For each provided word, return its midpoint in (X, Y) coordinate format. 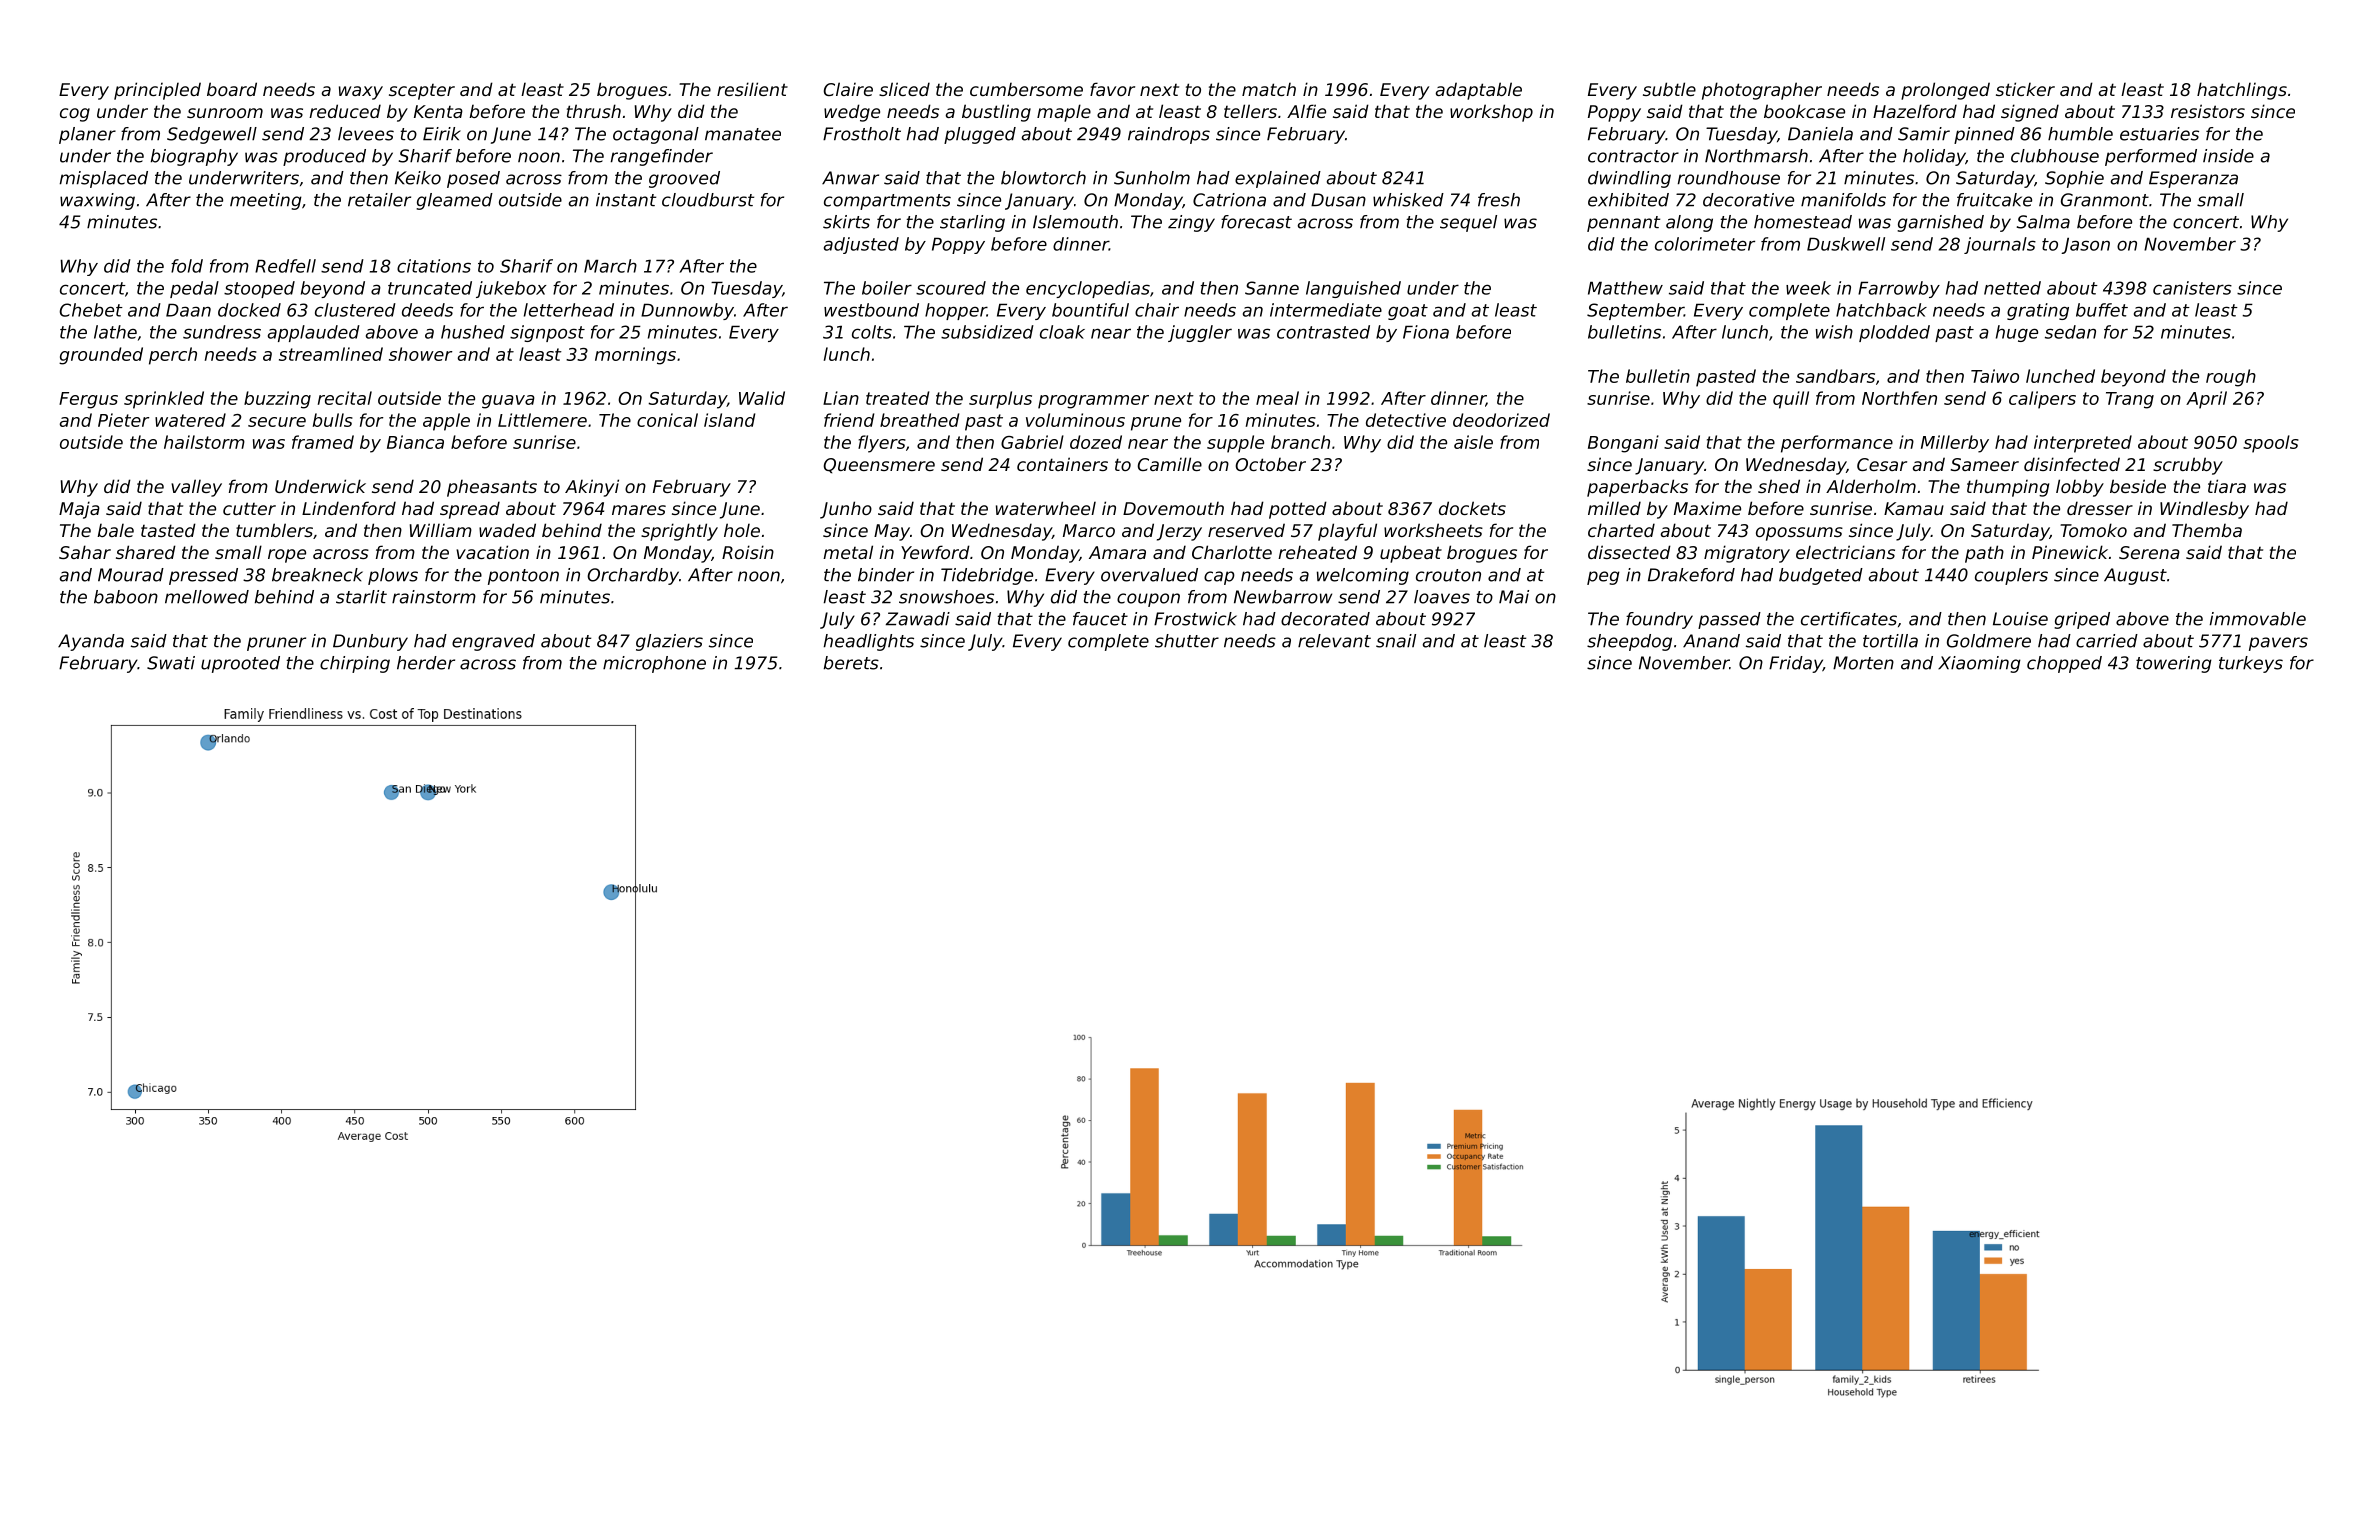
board (232, 89)
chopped (2064, 664)
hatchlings (2242, 91)
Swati (171, 663)
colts (872, 332)
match (1269, 89)
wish (1834, 332)
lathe (115, 332)
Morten (1863, 663)
